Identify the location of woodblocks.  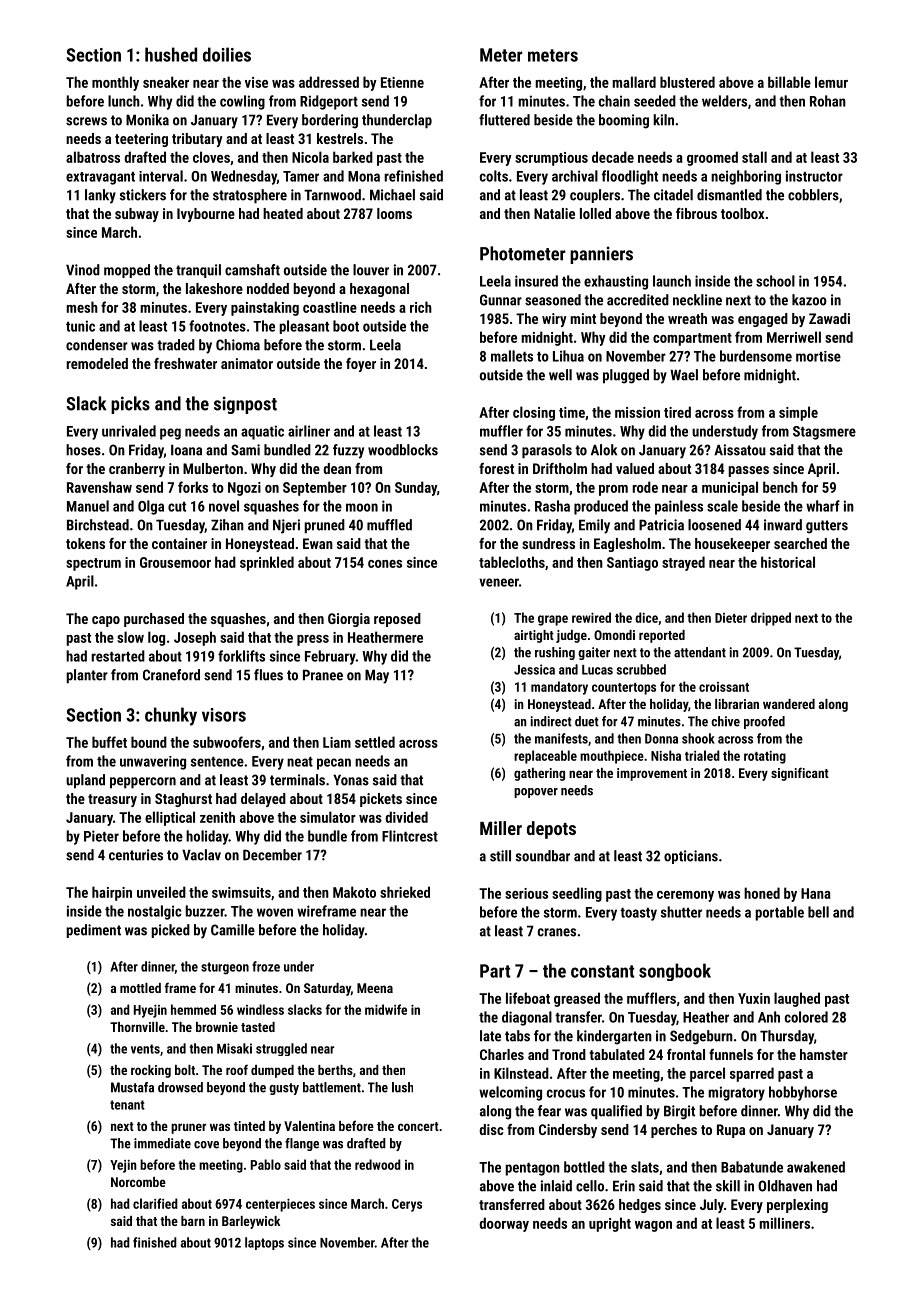
(403, 450).
